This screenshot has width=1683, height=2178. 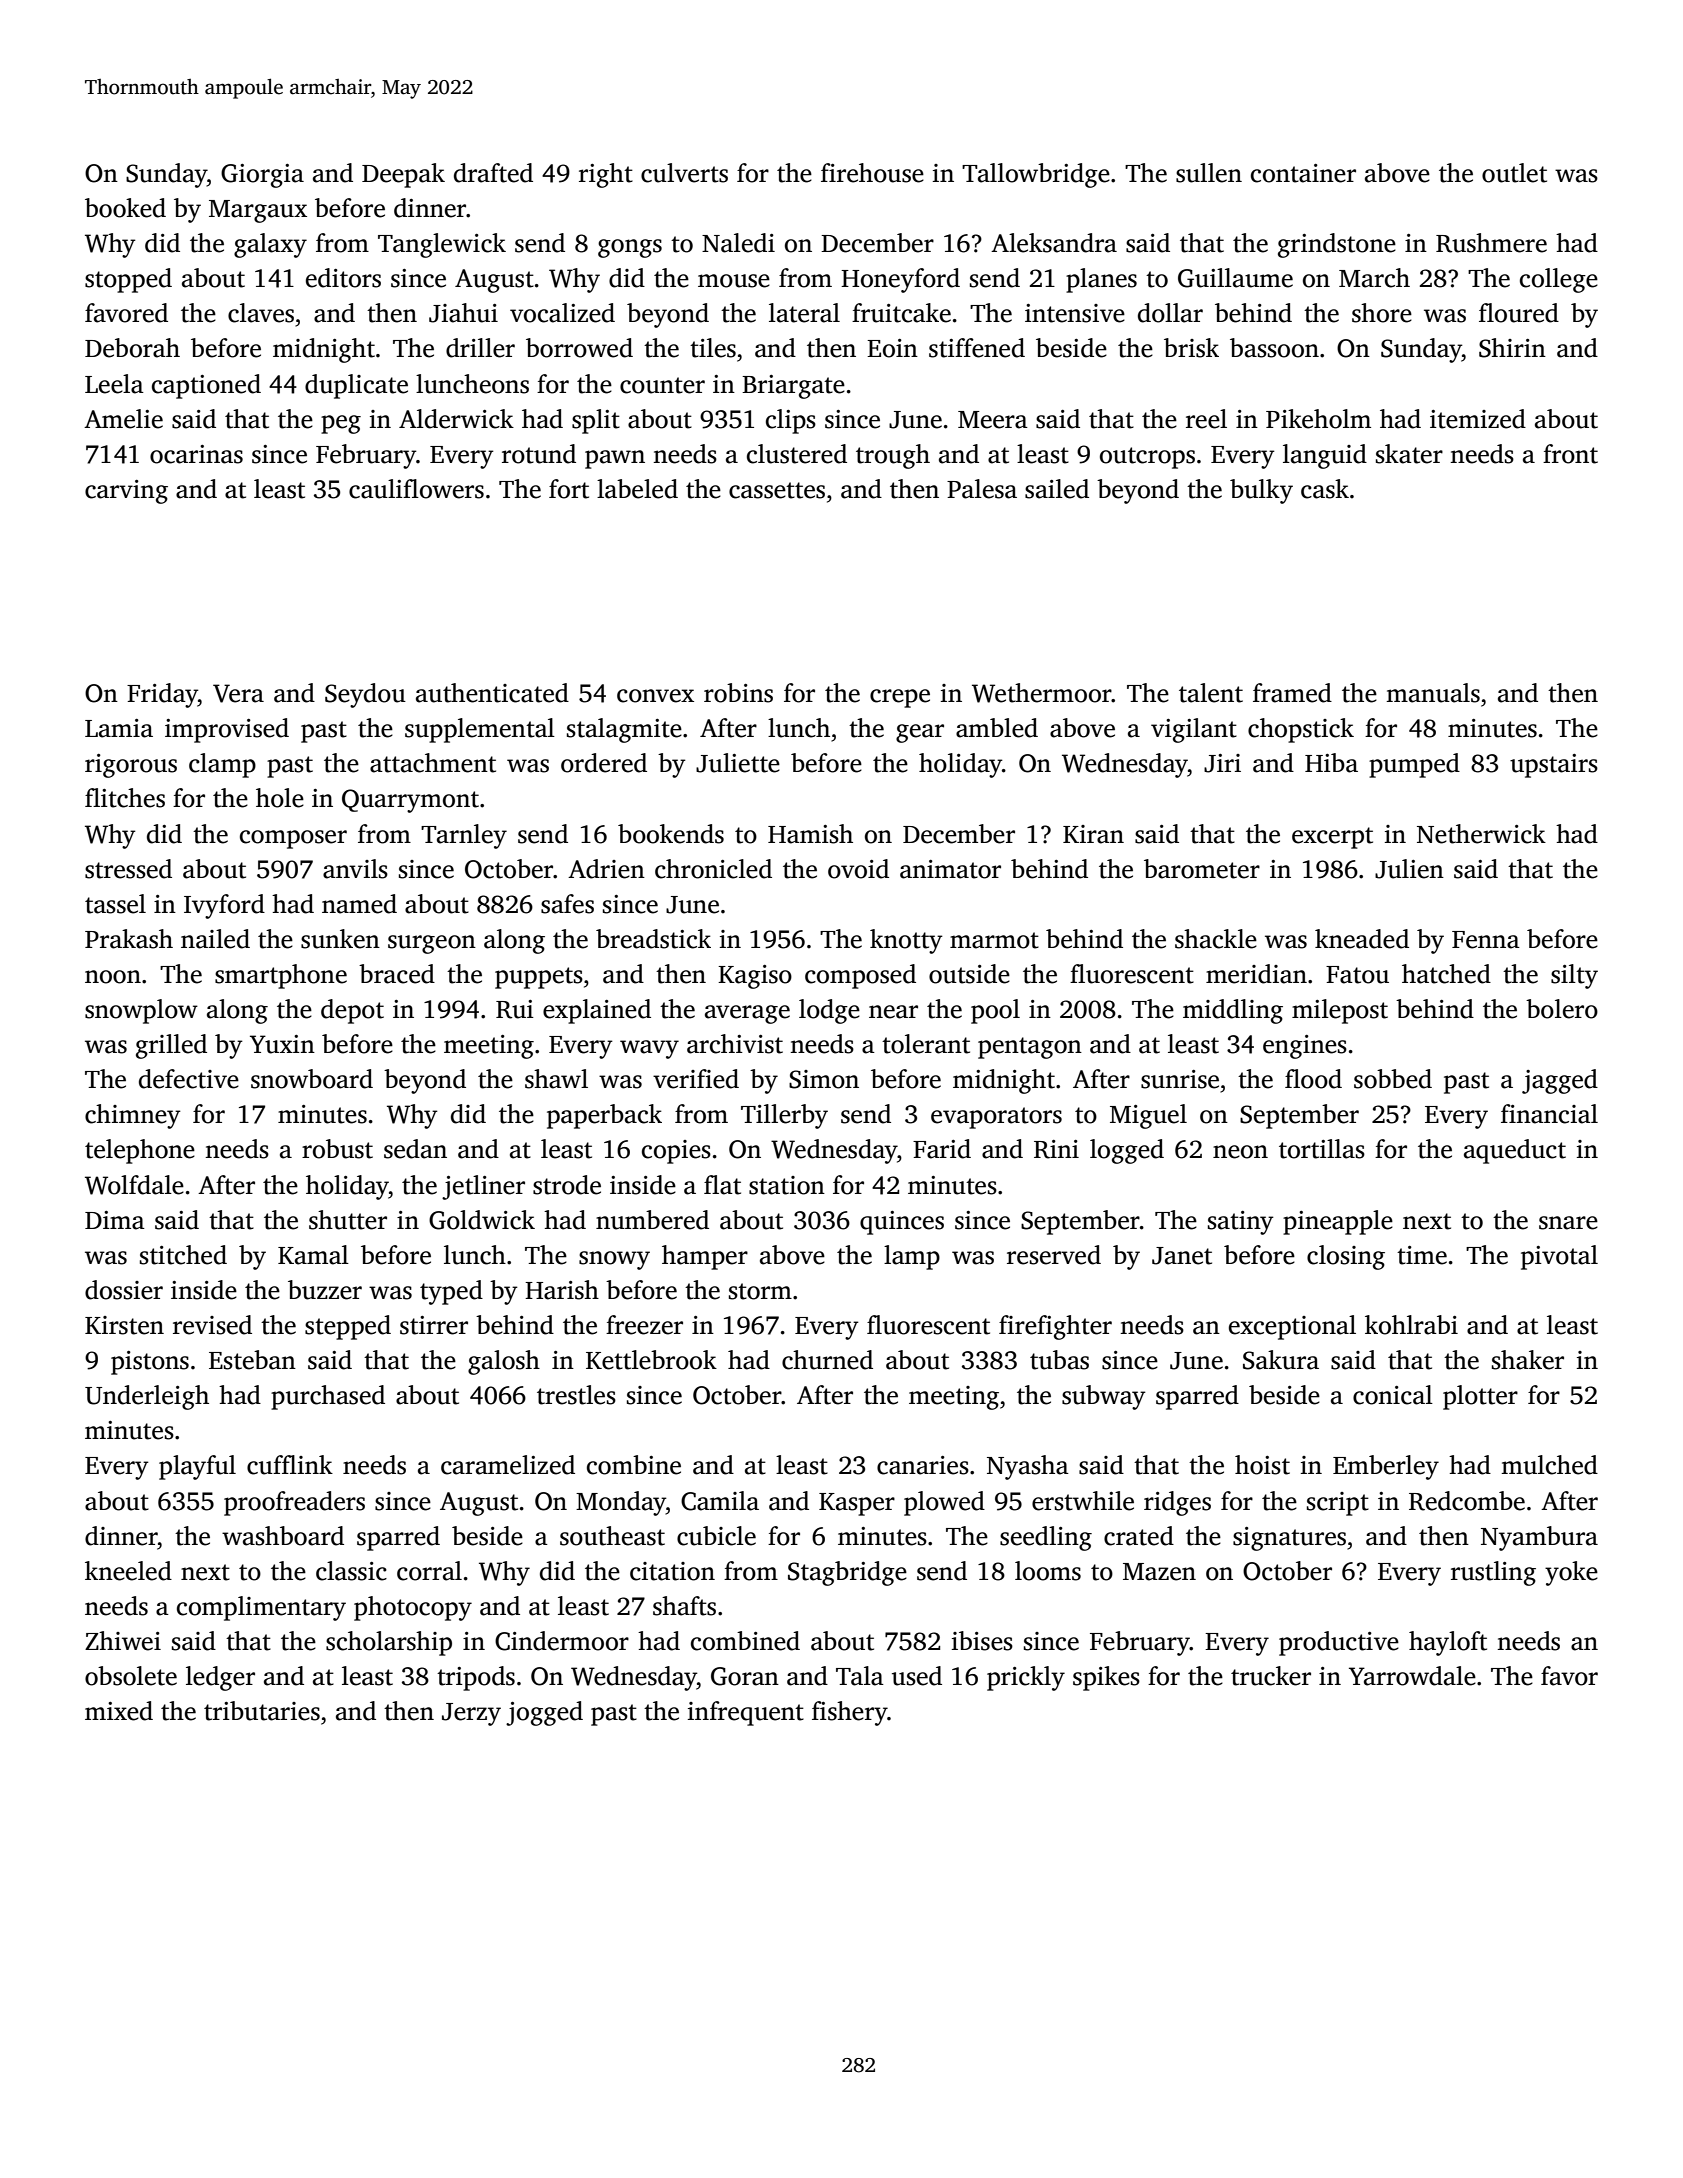 I want to click on outlet, so click(x=1514, y=173).
